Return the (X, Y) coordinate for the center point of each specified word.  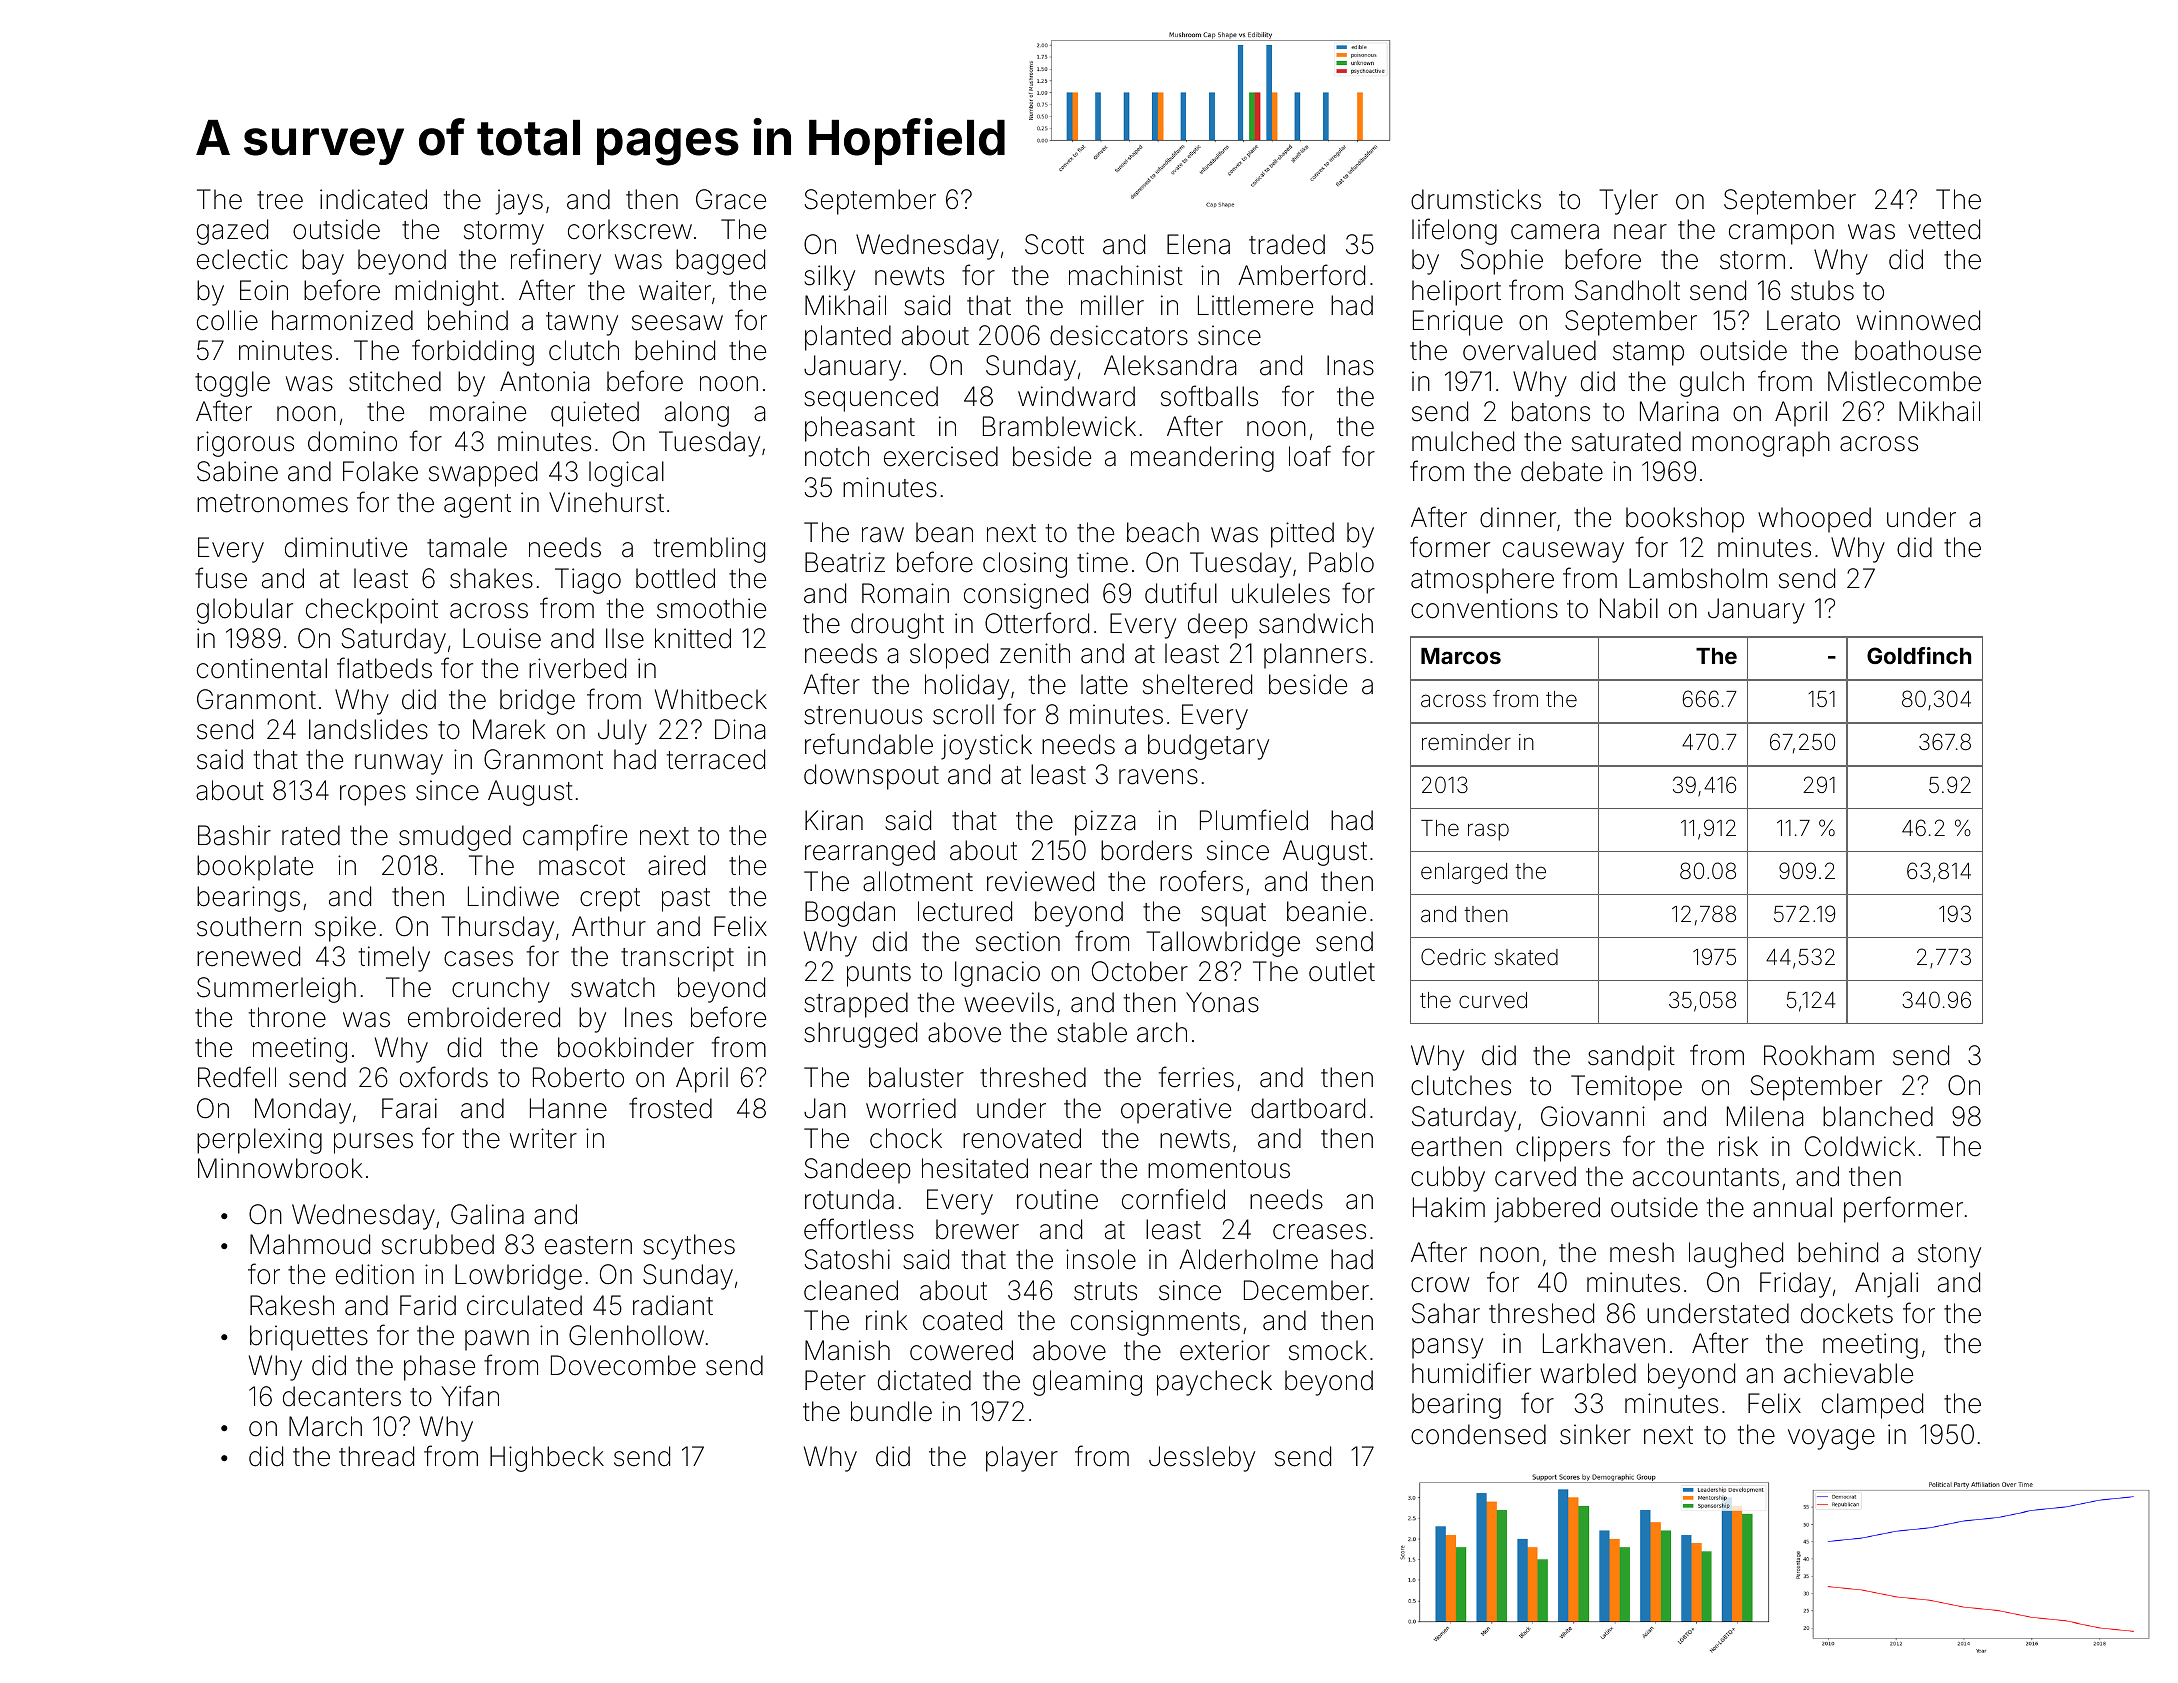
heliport (1456, 293)
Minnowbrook (280, 1168)
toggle (232, 384)
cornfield (1173, 1199)
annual (1792, 1207)
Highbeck (547, 1459)
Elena (1198, 244)
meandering (1202, 459)
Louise (502, 638)
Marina (1679, 411)
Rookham (1819, 1055)
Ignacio (997, 974)
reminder (1466, 742)
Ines (648, 1017)
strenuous (863, 715)
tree (280, 200)
